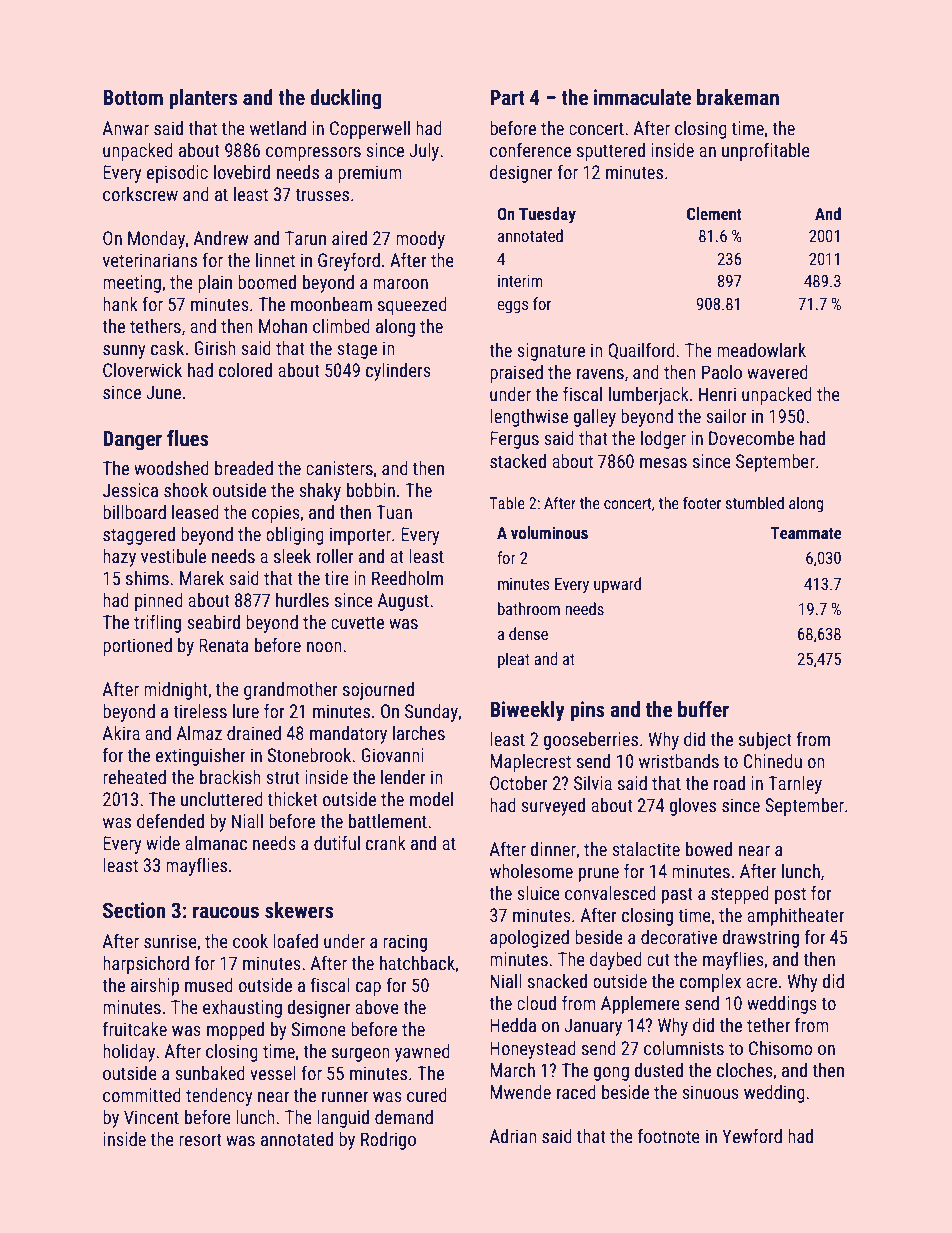  Describe the element at coordinates (669, 1136) in the image. I see `footnote` at that location.
